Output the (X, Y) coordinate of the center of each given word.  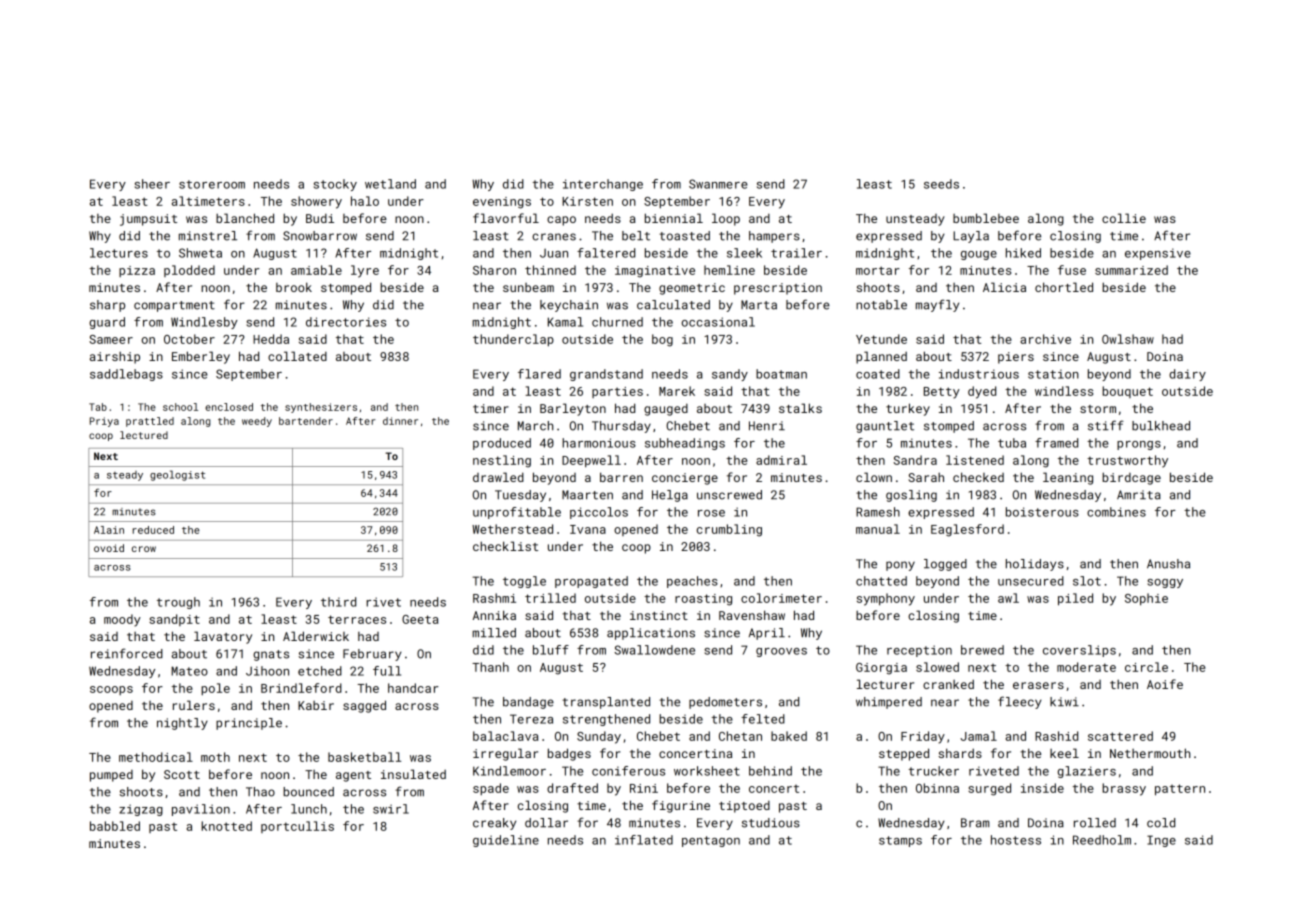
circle (1146, 667)
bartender (306, 421)
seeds (941, 184)
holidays (1035, 565)
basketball (364, 757)
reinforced (127, 653)
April (767, 634)
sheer (152, 184)
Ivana (588, 529)
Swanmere (718, 184)
